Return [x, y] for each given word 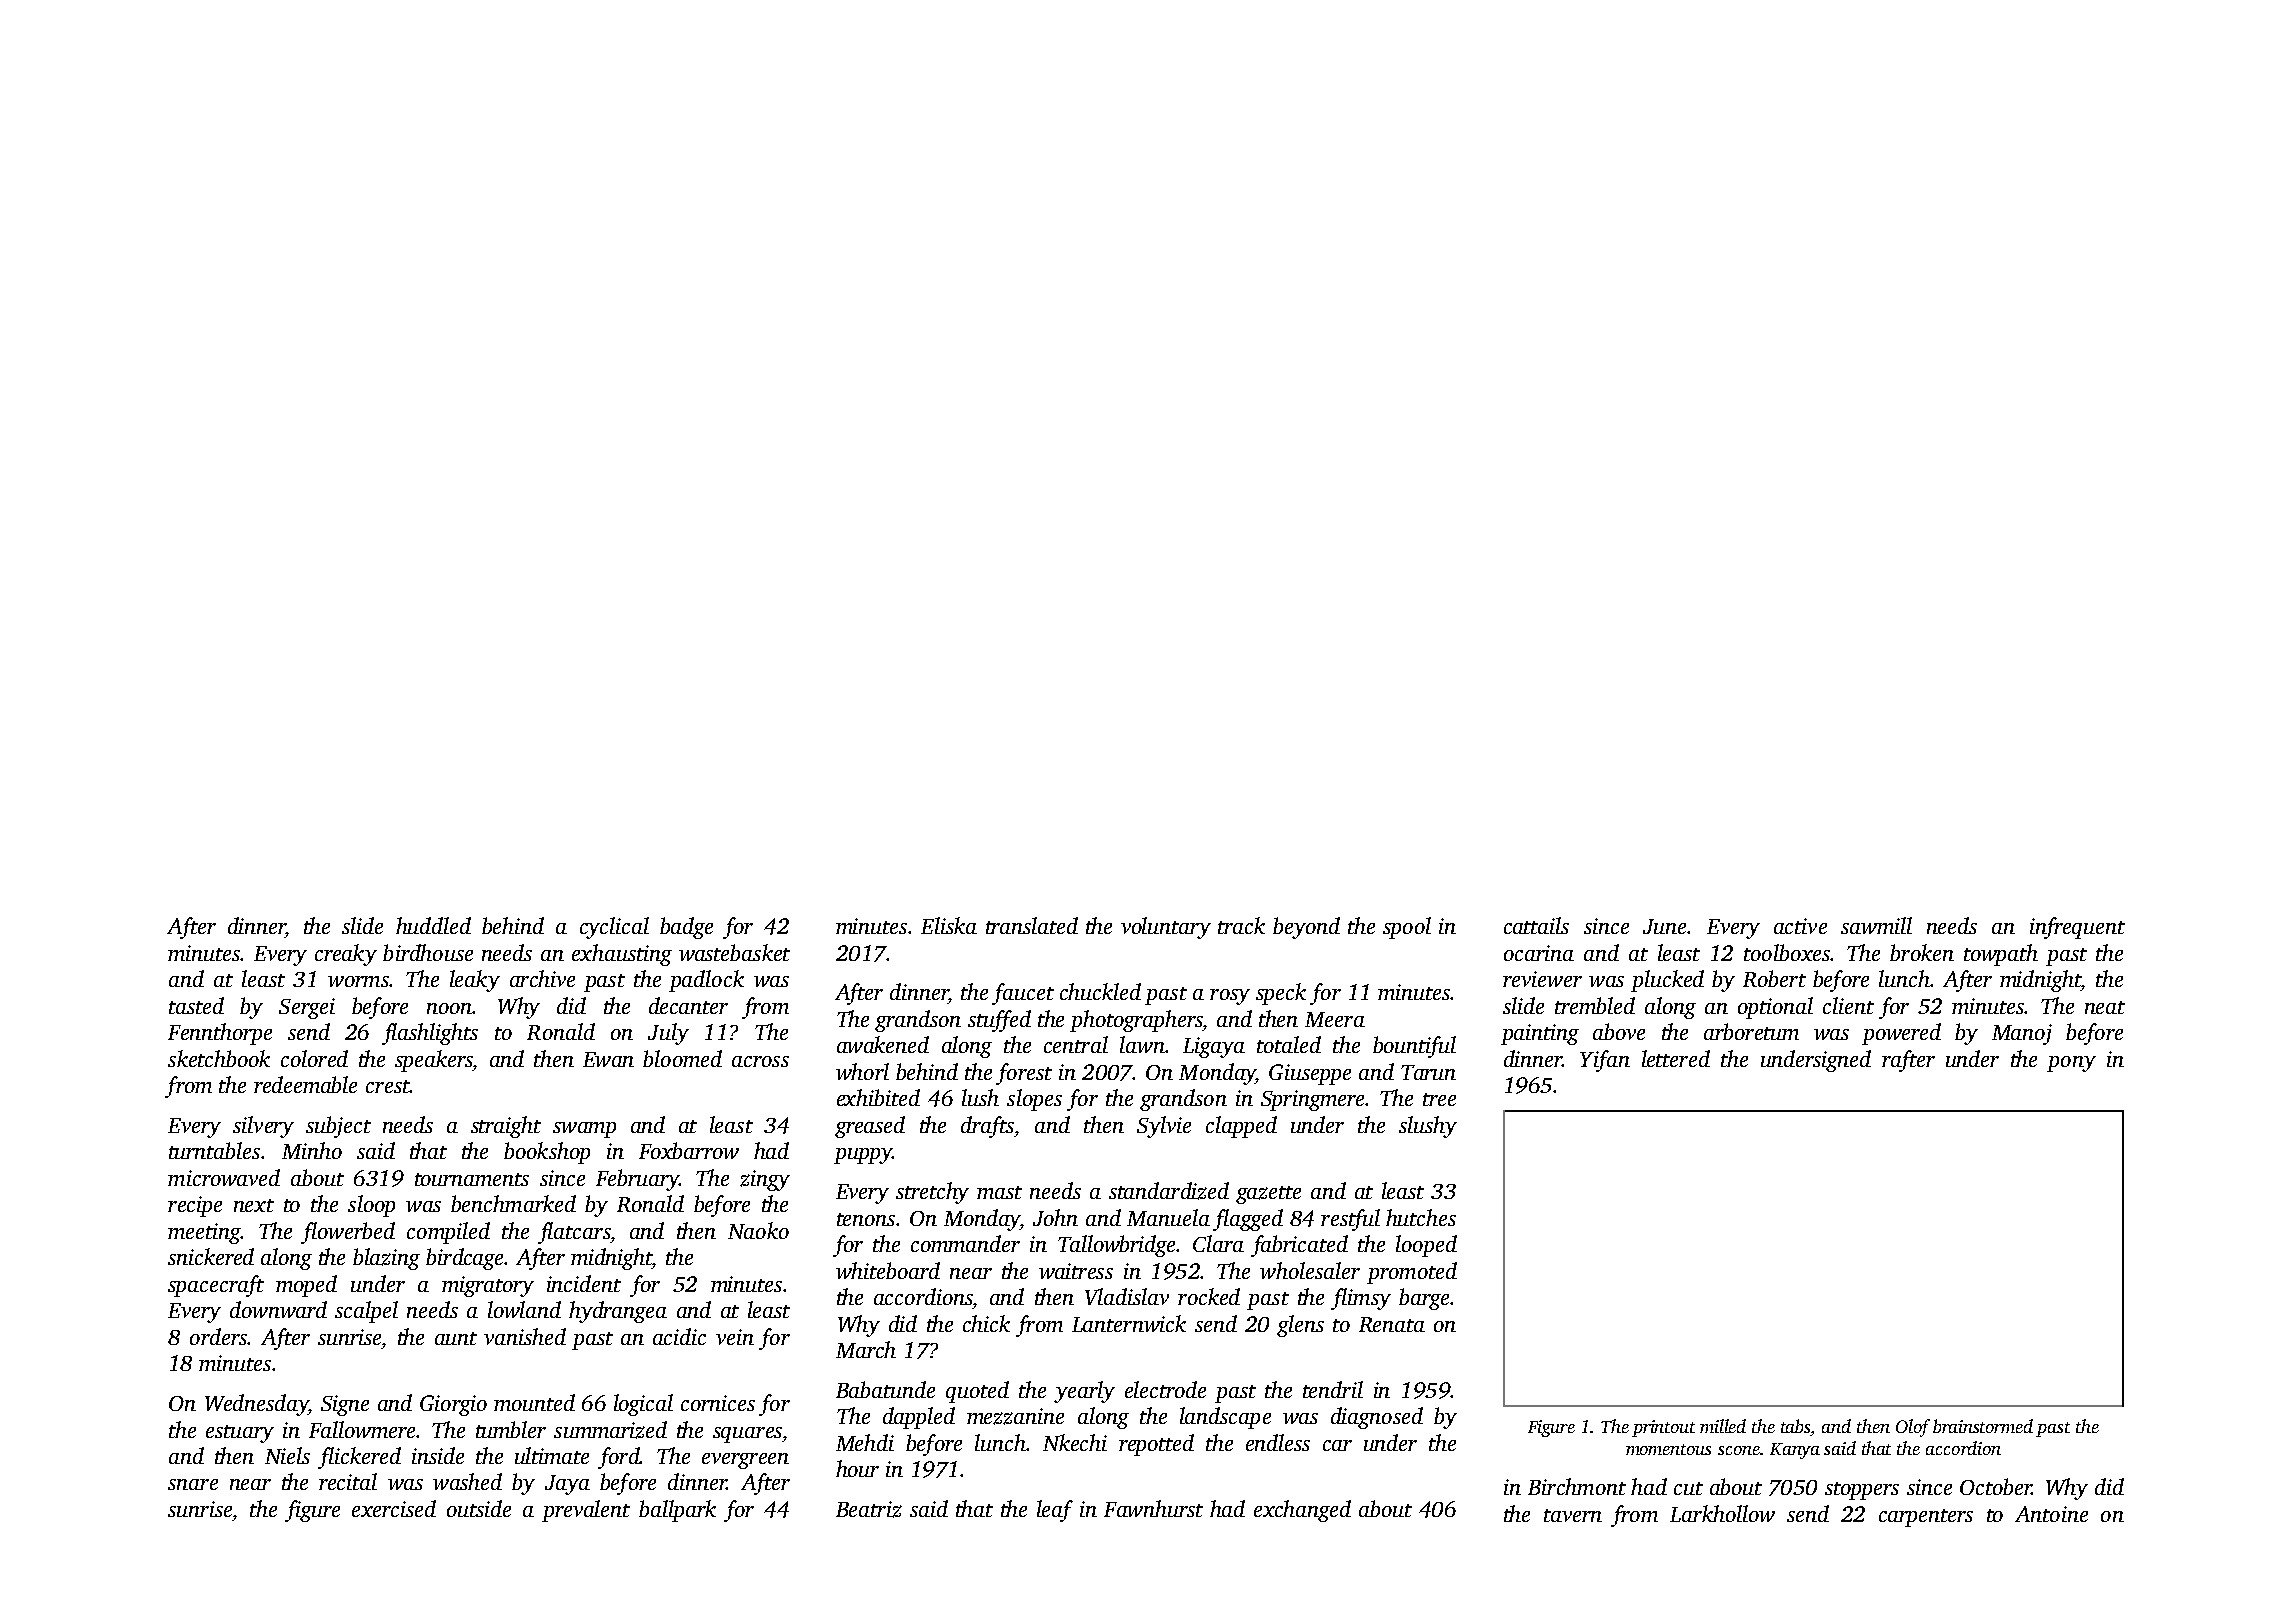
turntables [214, 1150]
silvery [263, 1127]
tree [1439, 1099]
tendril [1333, 1389]
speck [1281, 994]
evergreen [745, 1461]
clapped [1241, 1127]
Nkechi [1075, 1442]
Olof [1913, 1428]
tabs [1796, 1427]
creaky [346, 955]
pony [2071, 1064]
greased [870, 1127]
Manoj [2022, 1034]
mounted [534, 1402]
